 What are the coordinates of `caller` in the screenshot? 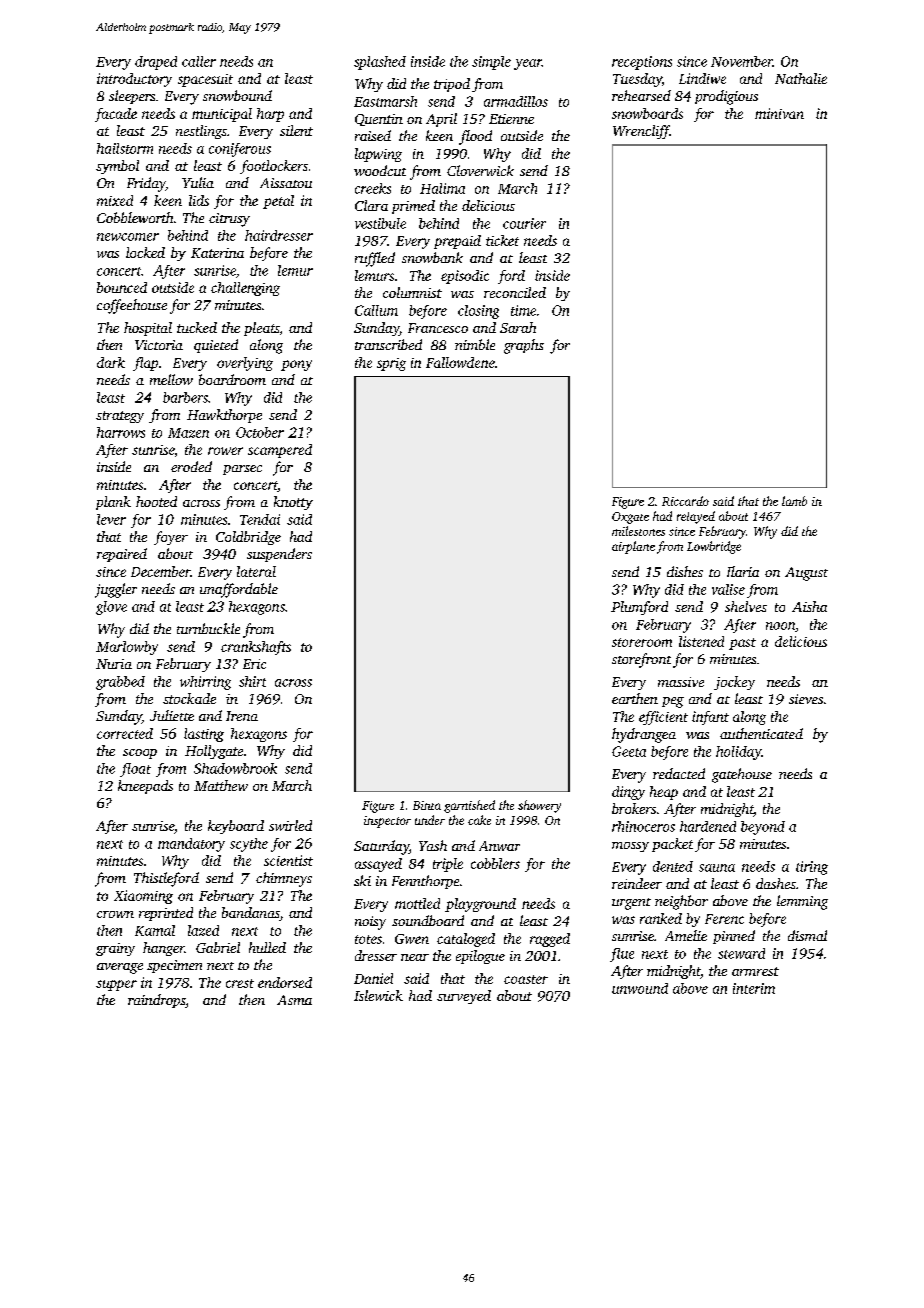 It's located at (199, 61).
